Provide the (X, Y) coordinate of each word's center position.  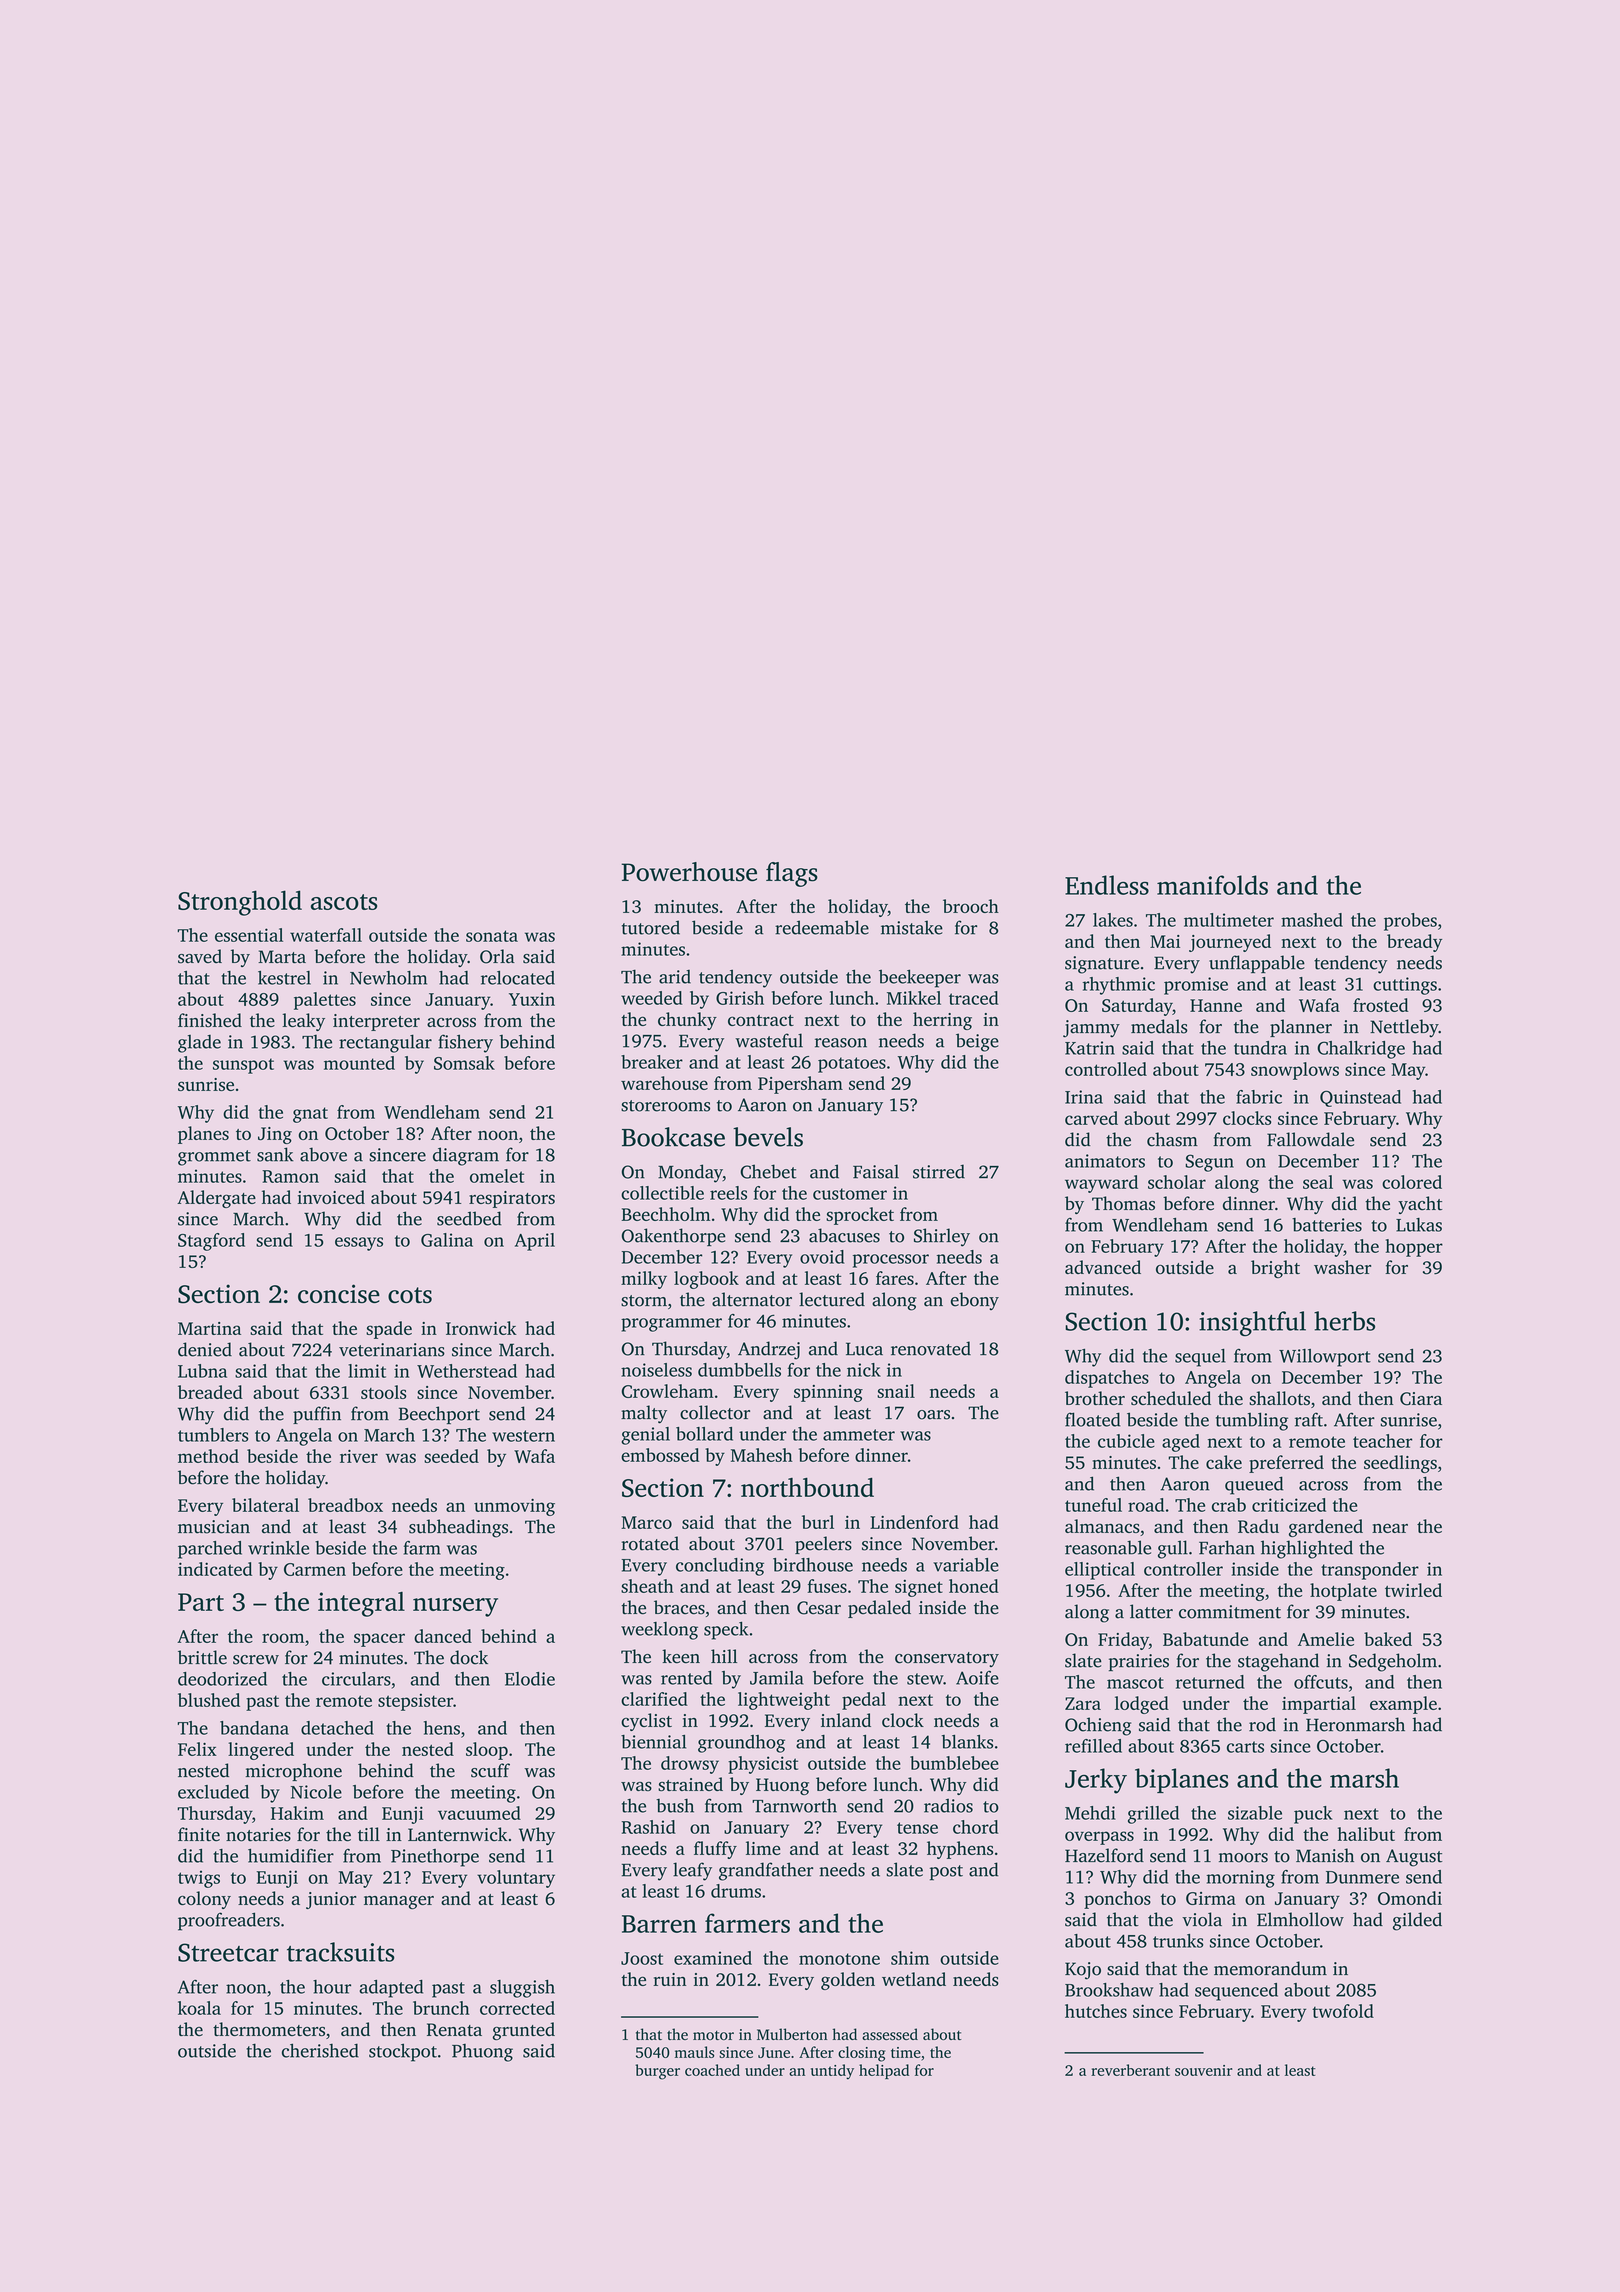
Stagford (211, 1242)
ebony (975, 1301)
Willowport (1325, 1358)
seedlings (1400, 1464)
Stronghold (240, 903)
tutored (651, 927)
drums (736, 1891)
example (1403, 1705)
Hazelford (1104, 1855)
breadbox (345, 1505)
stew (925, 1679)
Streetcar (228, 1952)
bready (1414, 943)
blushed (209, 1700)
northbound (807, 1487)
